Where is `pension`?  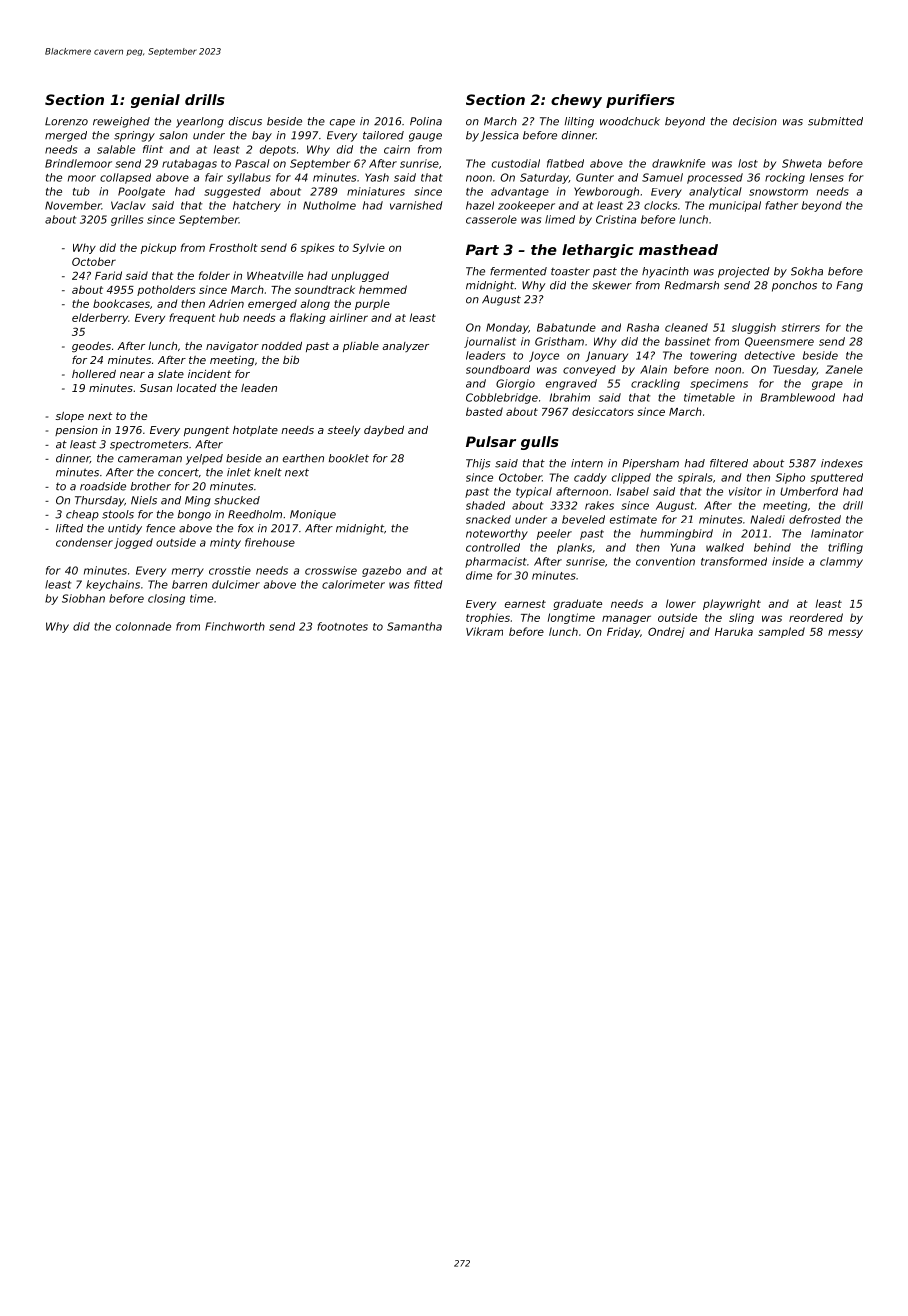
pension is located at coordinates (76, 431).
